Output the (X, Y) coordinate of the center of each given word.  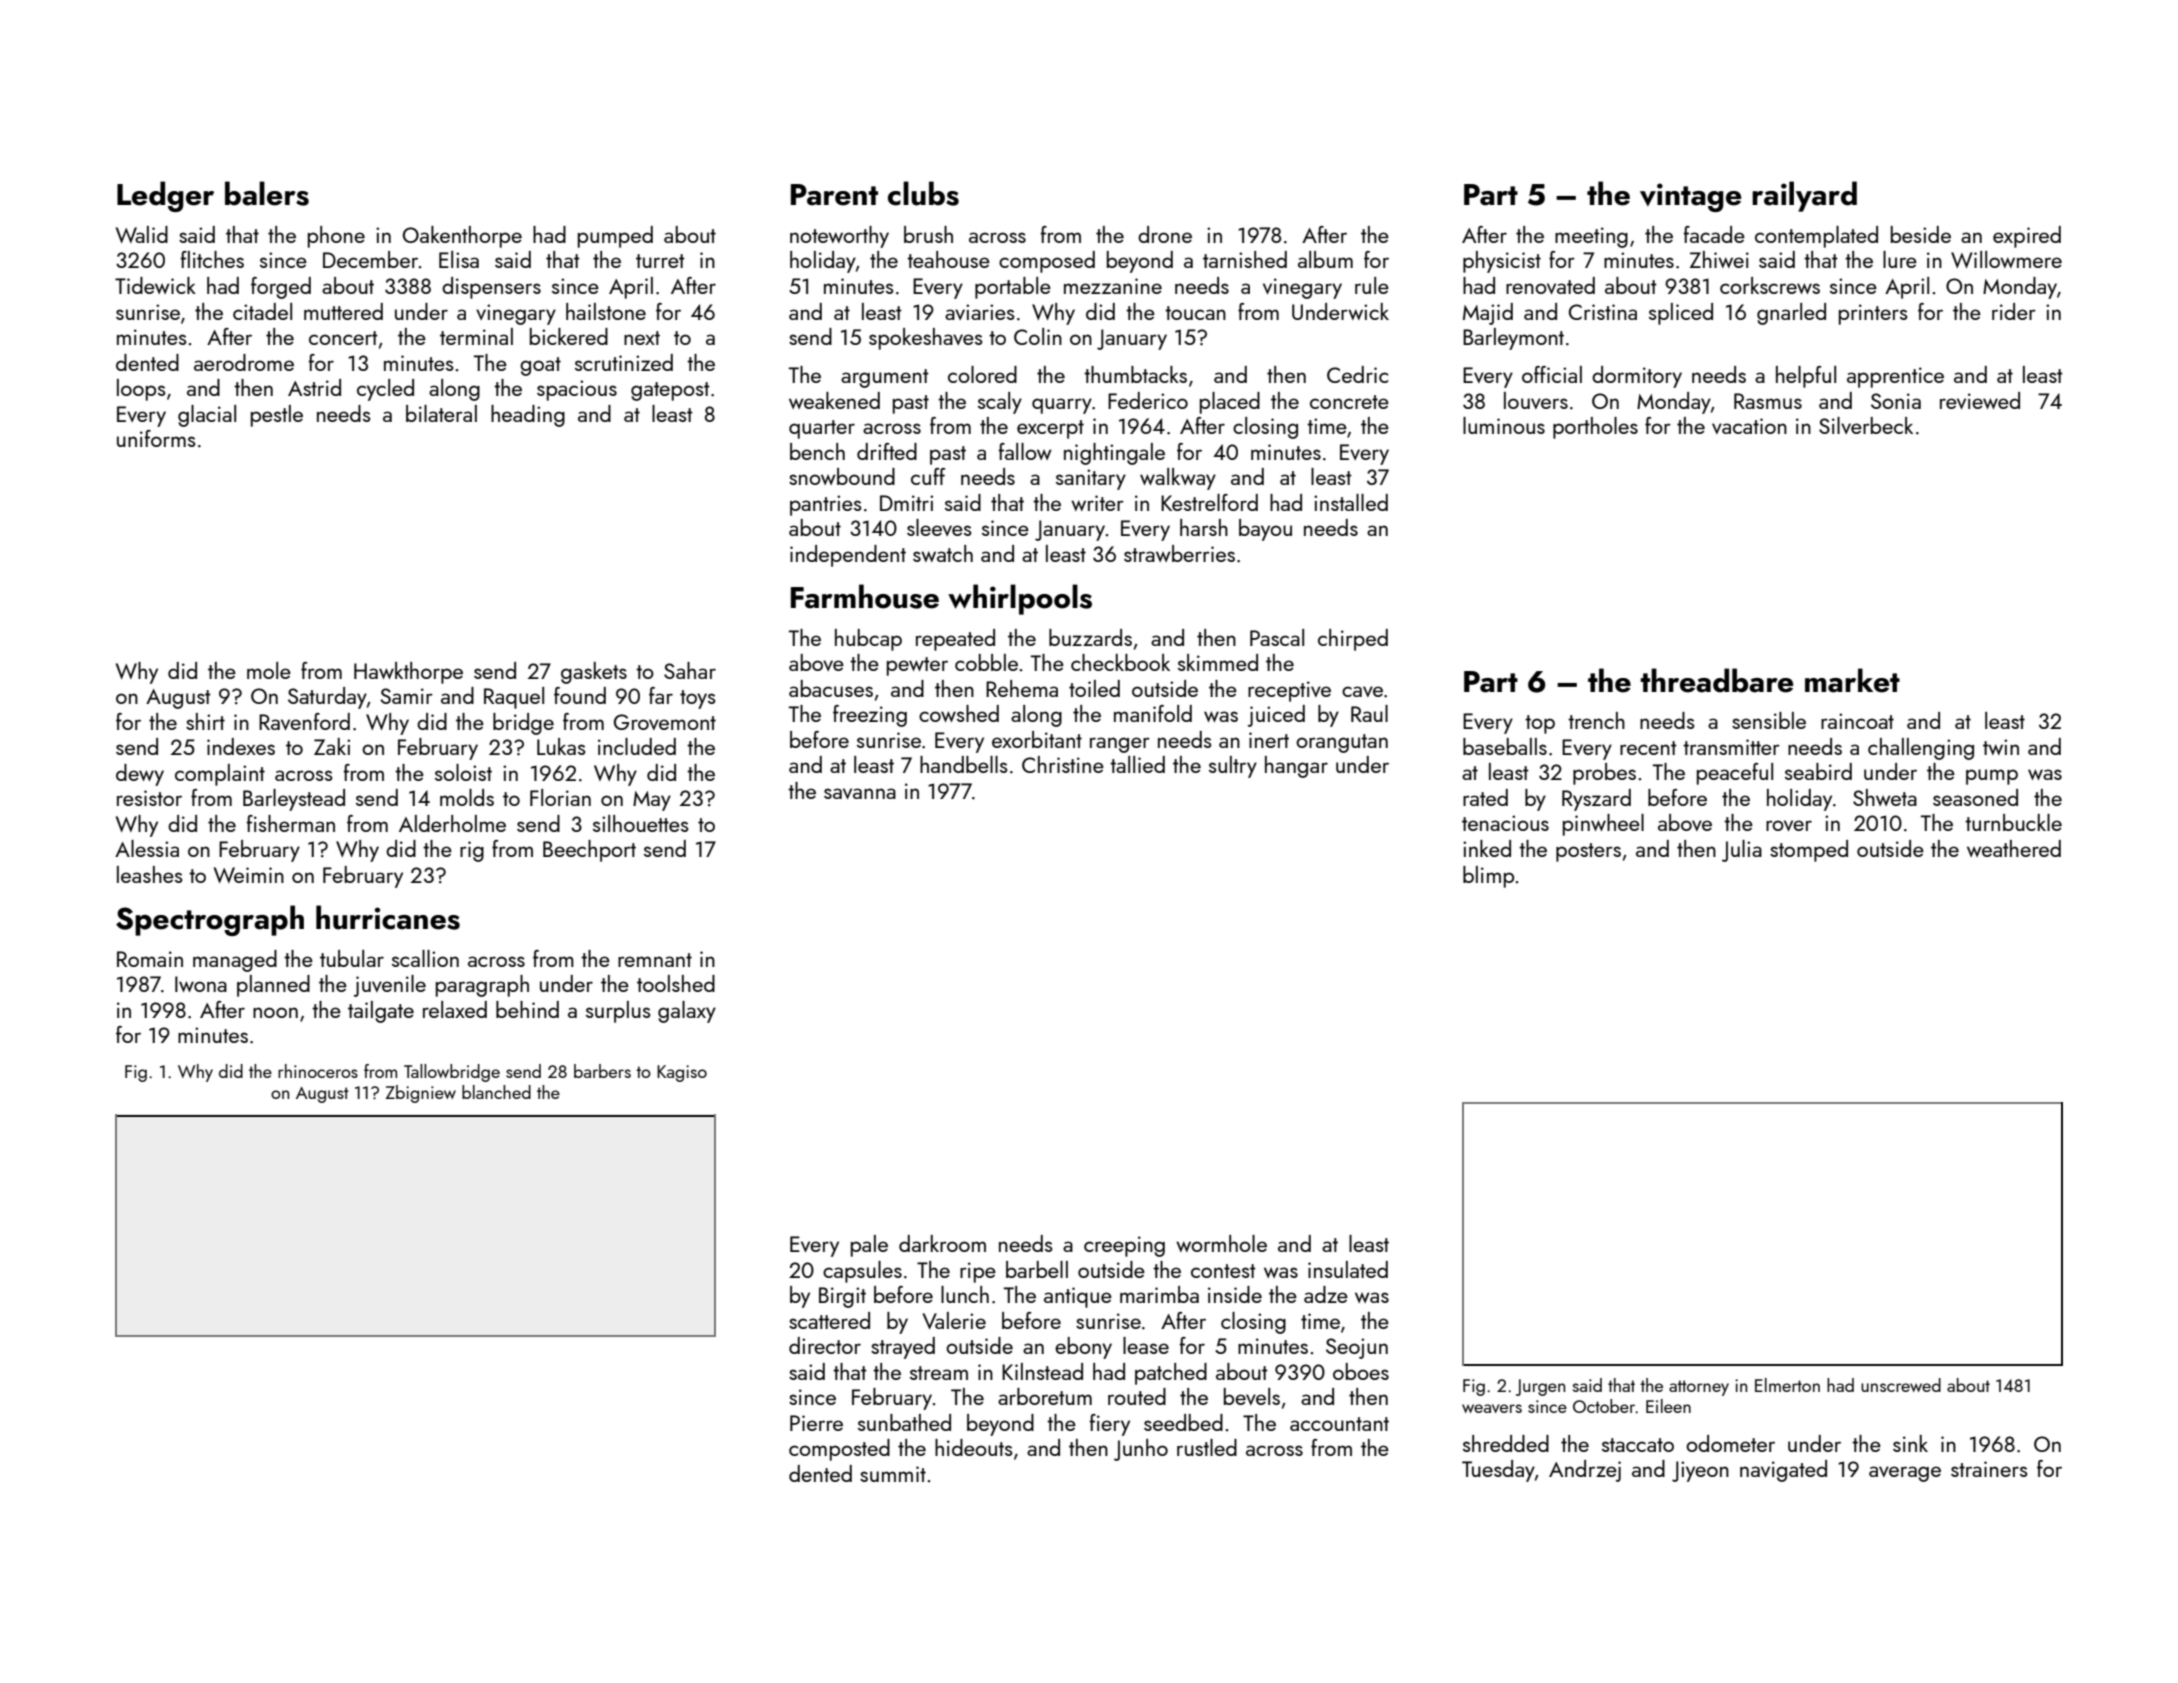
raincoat (1857, 721)
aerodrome (244, 362)
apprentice (1895, 377)
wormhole (1221, 1243)
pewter (917, 666)
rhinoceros (318, 1071)
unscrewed (1901, 1385)
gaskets (594, 673)
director (825, 1345)
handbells (963, 764)
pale (869, 1246)
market (1852, 680)
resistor (149, 798)
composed (1047, 262)
